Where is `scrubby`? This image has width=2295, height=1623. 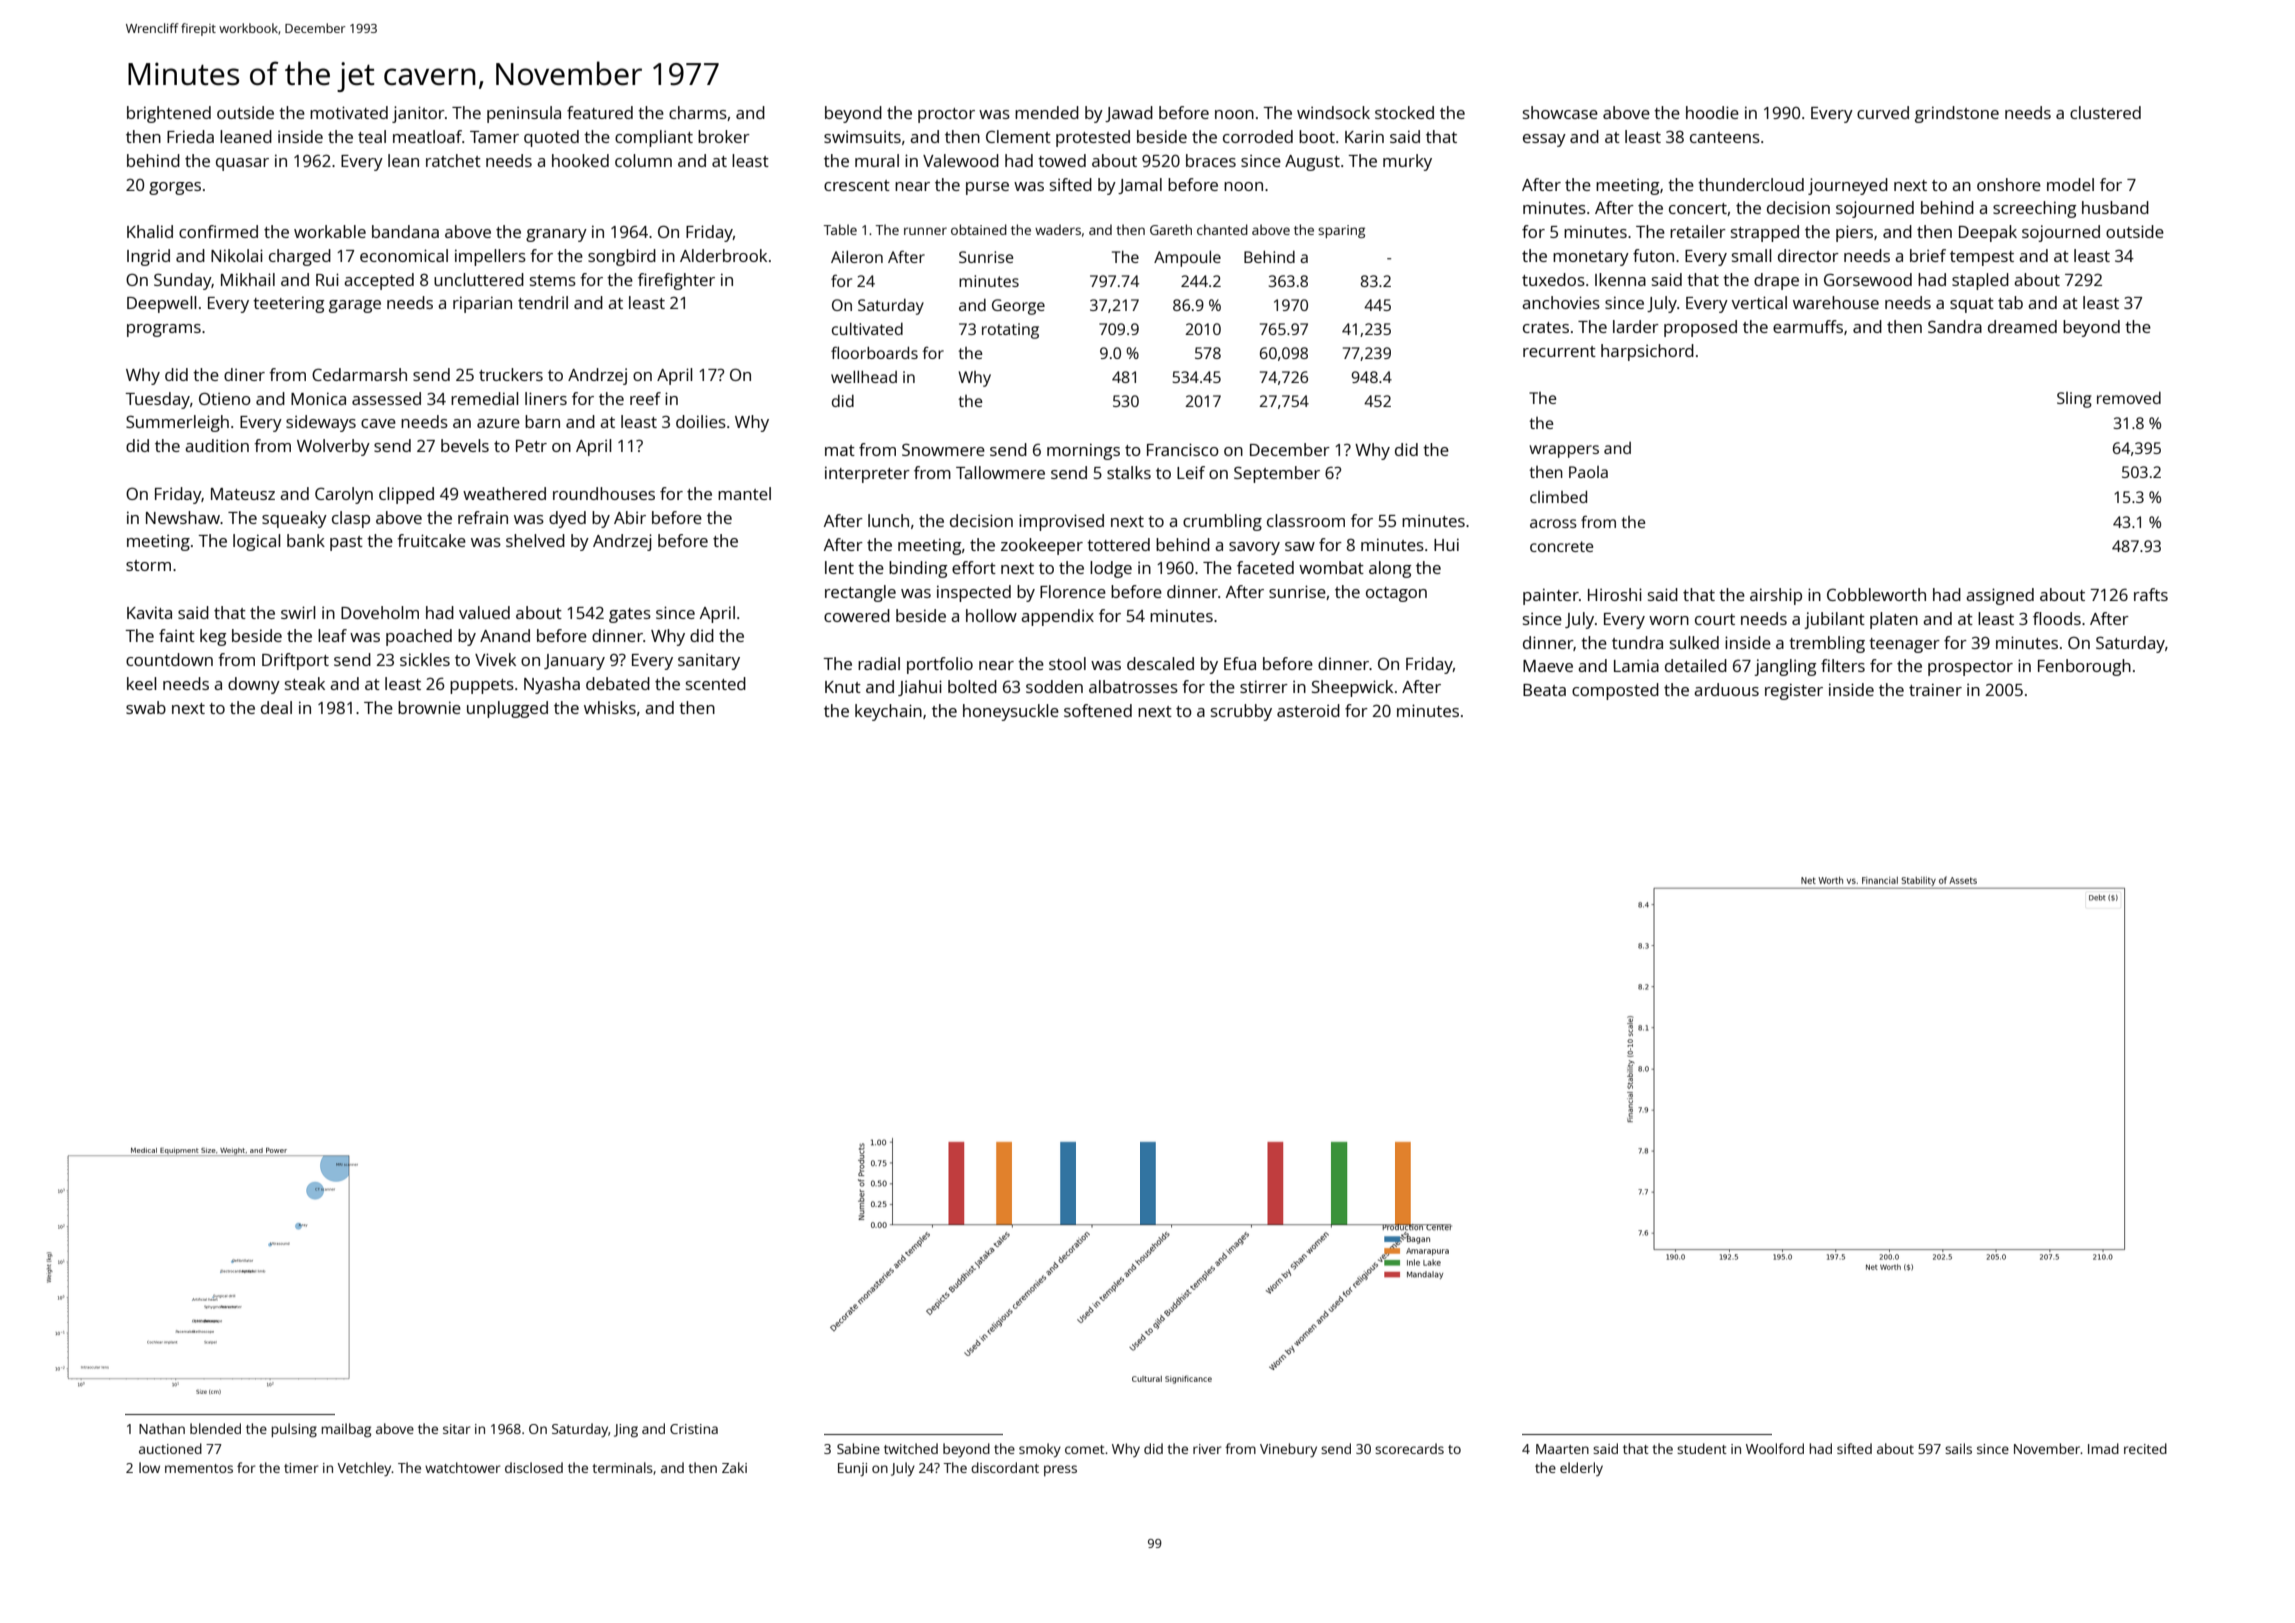 scrubby is located at coordinates (1241, 712).
